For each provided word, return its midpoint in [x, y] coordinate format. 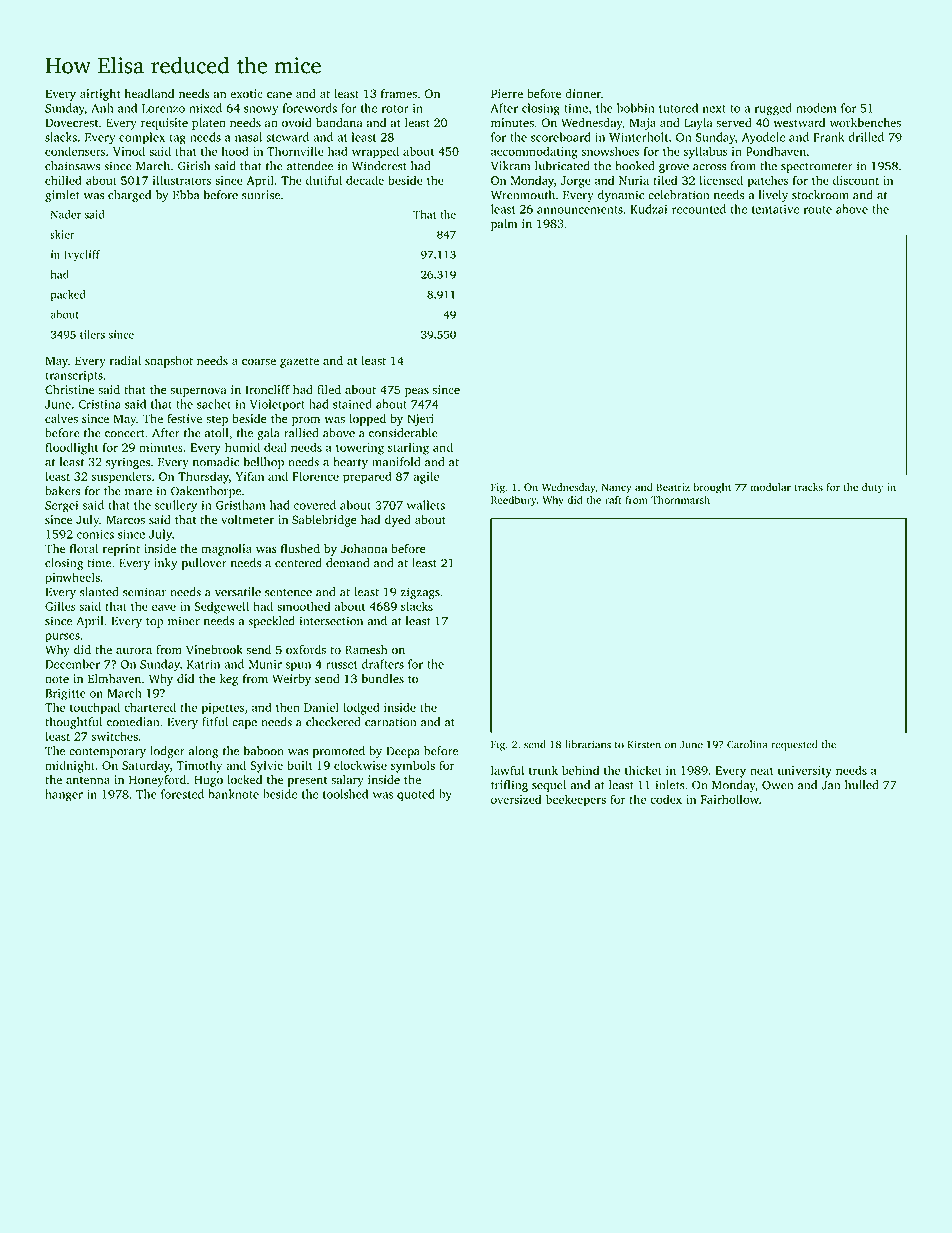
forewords [310, 108]
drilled [866, 137]
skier [62, 234]
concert [125, 434]
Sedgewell [221, 607]
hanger [64, 795]
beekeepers [576, 800]
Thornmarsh [680, 499]
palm [504, 225]
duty [872, 488]
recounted [699, 209]
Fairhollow [730, 799]
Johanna [364, 549]
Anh [102, 108]
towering [360, 449]
